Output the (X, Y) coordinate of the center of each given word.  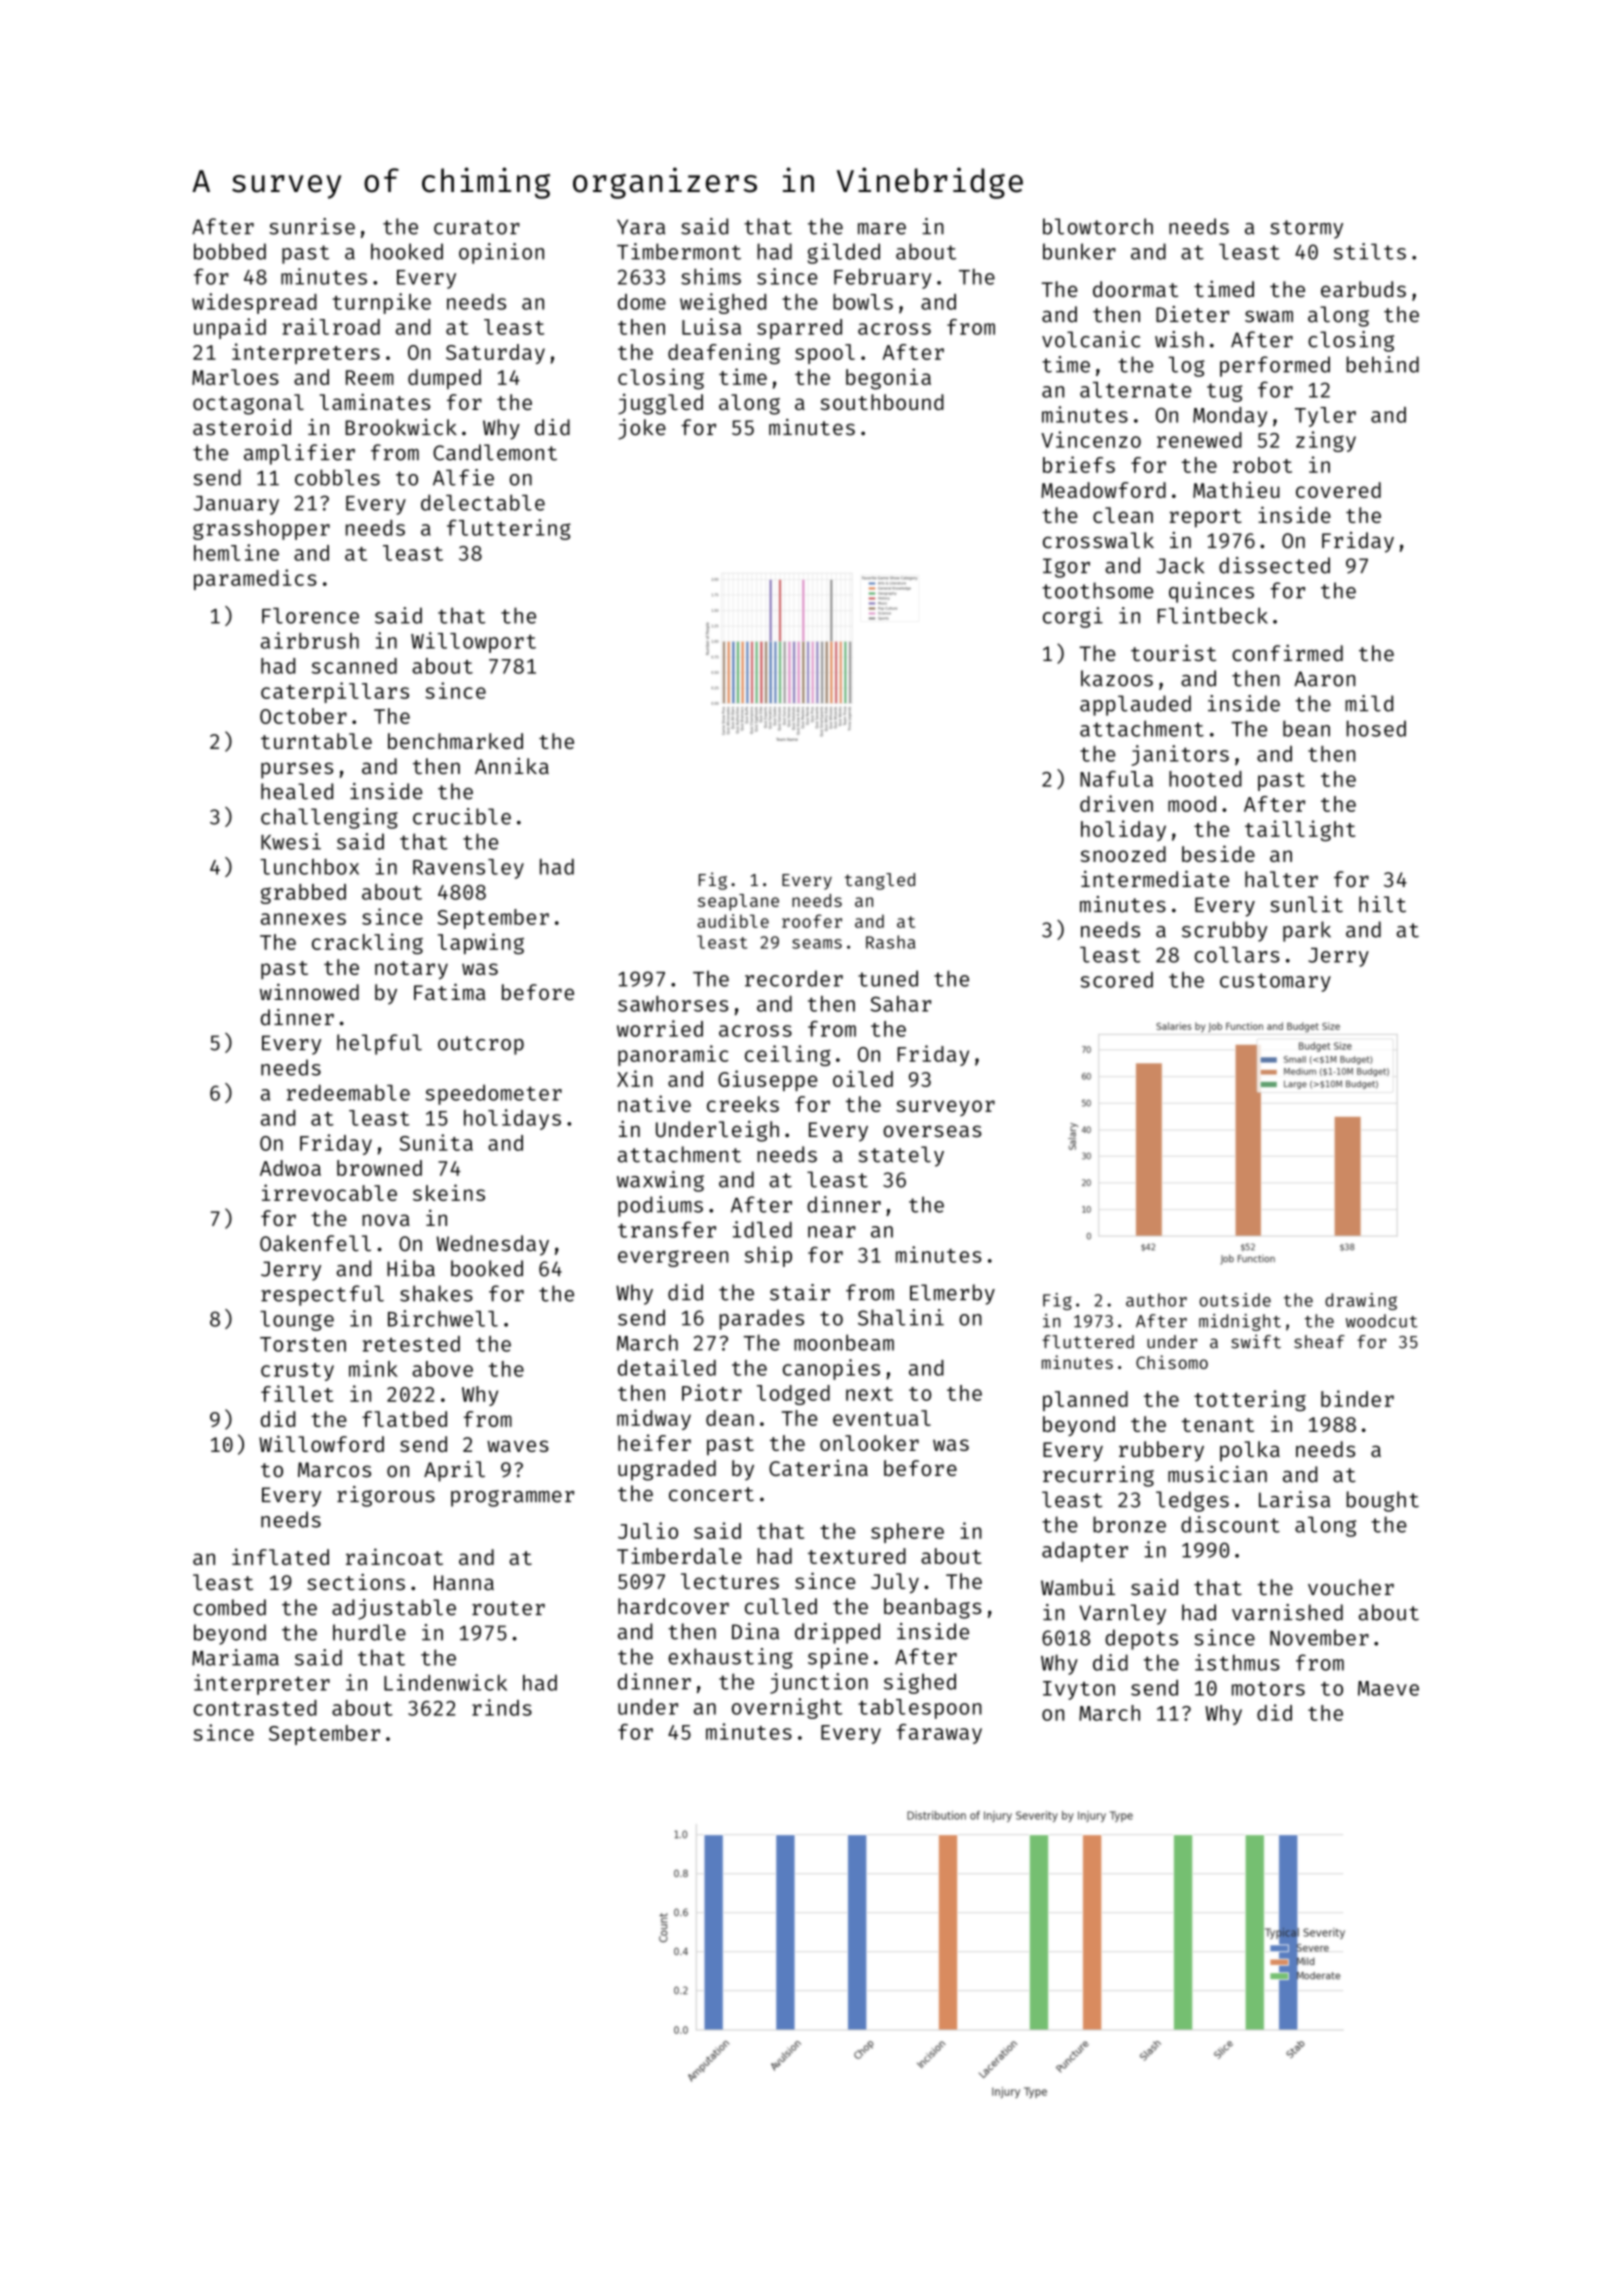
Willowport (473, 642)
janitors (1180, 755)
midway (654, 1419)
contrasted (255, 1708)
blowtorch (1098, 226)
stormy (1306, 229)
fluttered (1088, 1342)
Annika (512, 766)
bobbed (230, 251)
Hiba (411, 1268)
